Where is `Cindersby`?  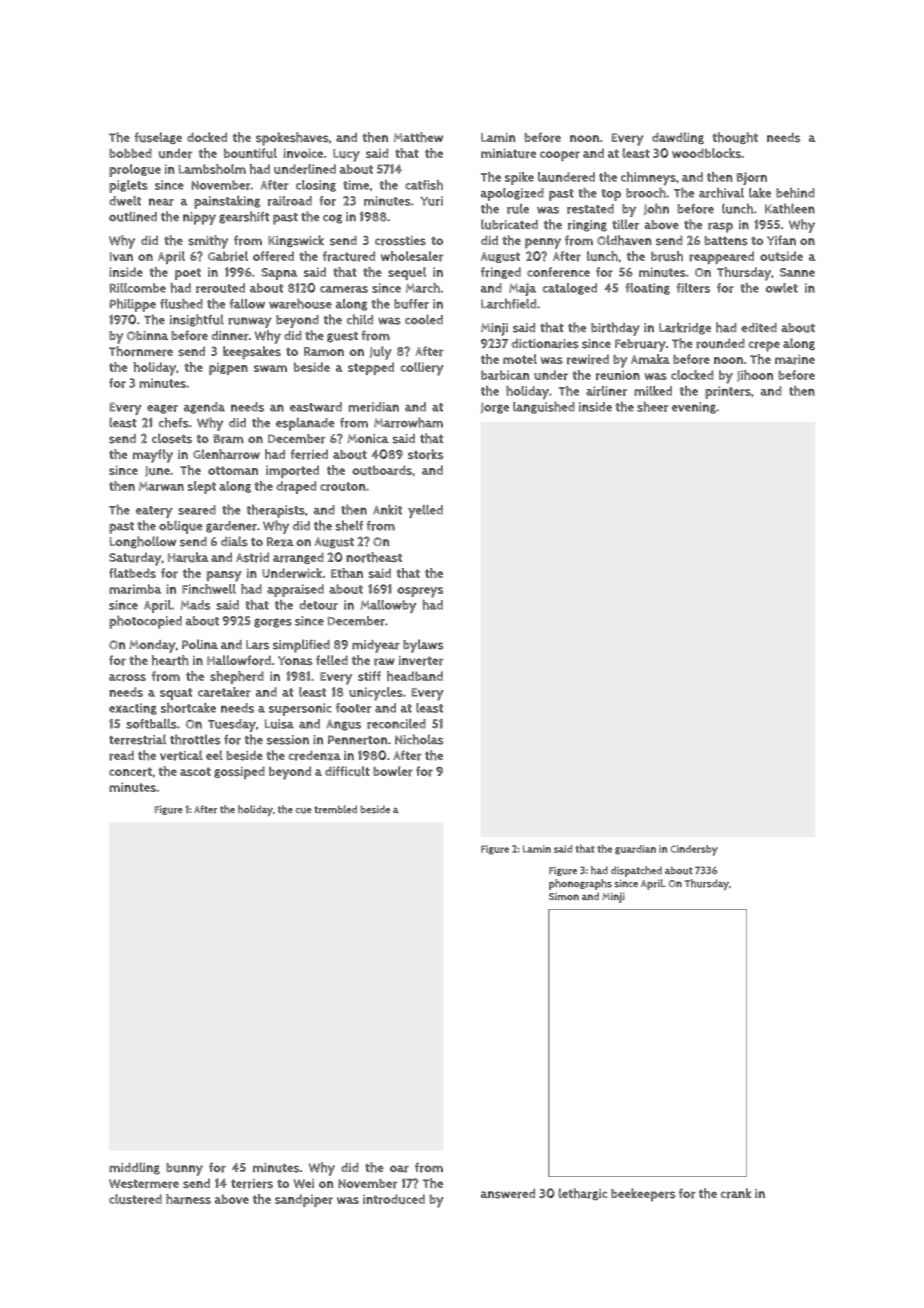
Cindersby is located at coordinates (694, 850).
